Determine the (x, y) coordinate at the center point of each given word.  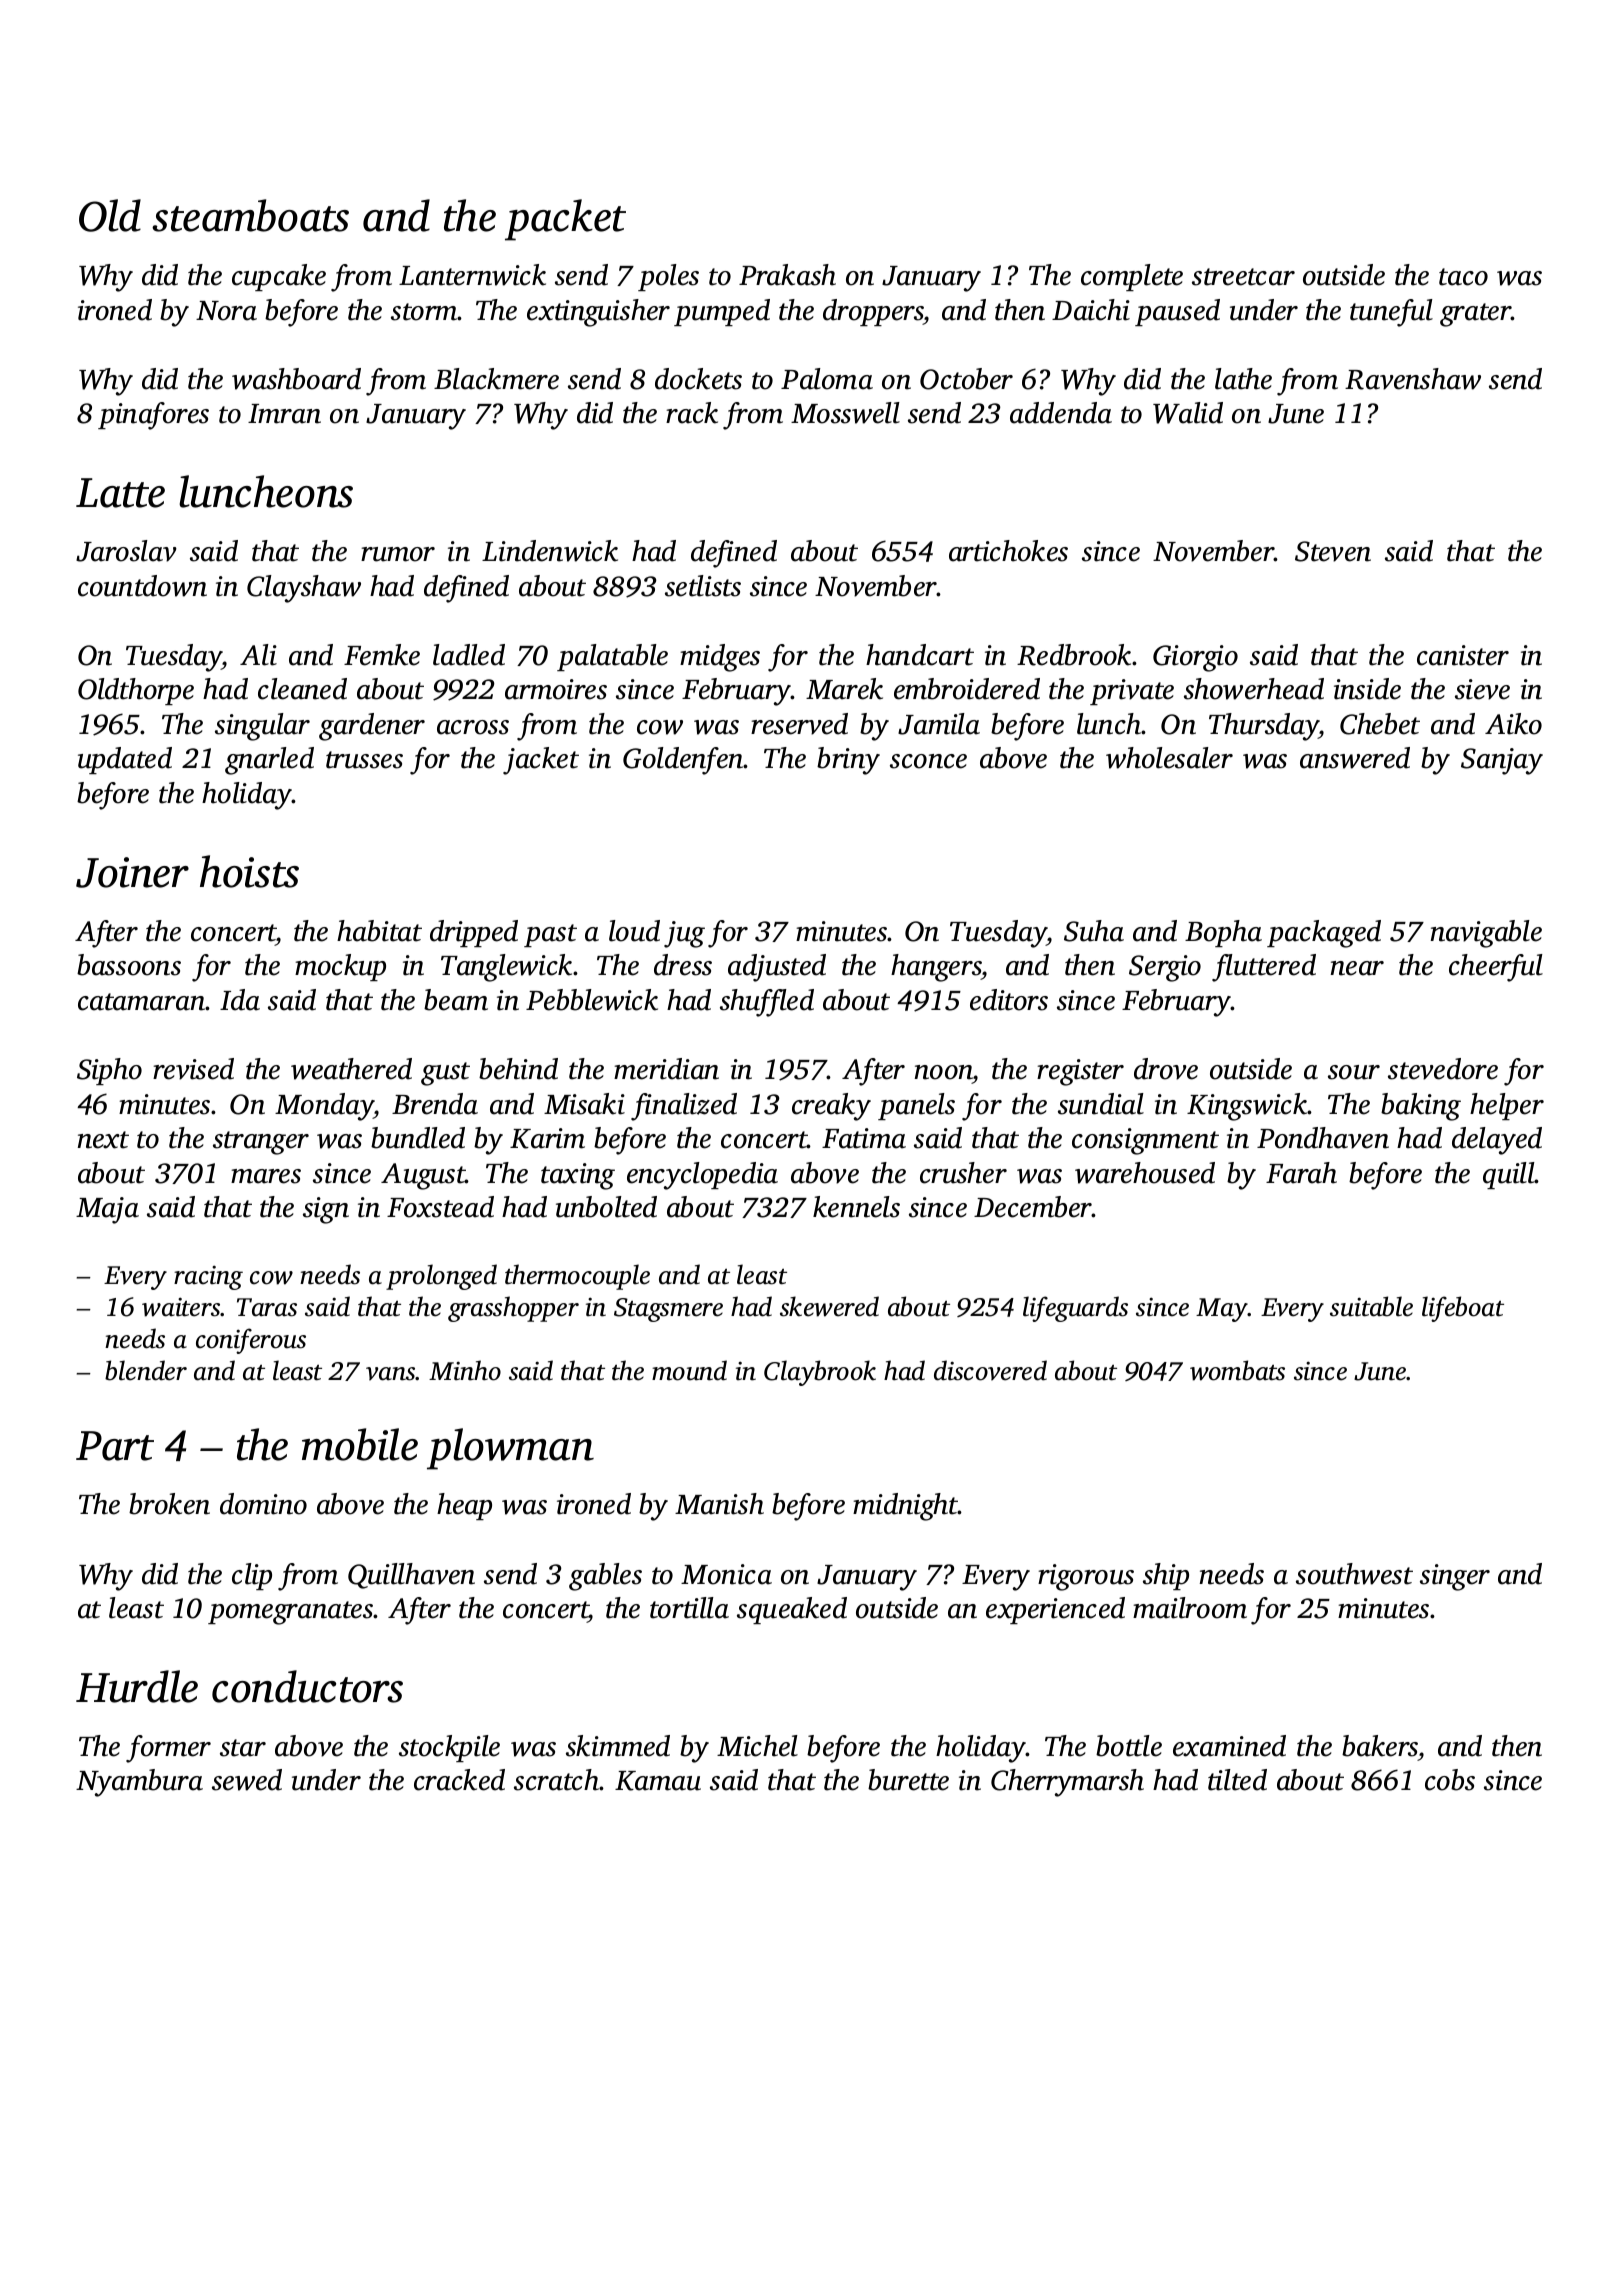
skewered (829, 1306)
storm (424, 312)
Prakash (787, 275)
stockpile (449, 1748)
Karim (547, 1138)
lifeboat (1463, 1309)
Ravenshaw (1413, 379)
